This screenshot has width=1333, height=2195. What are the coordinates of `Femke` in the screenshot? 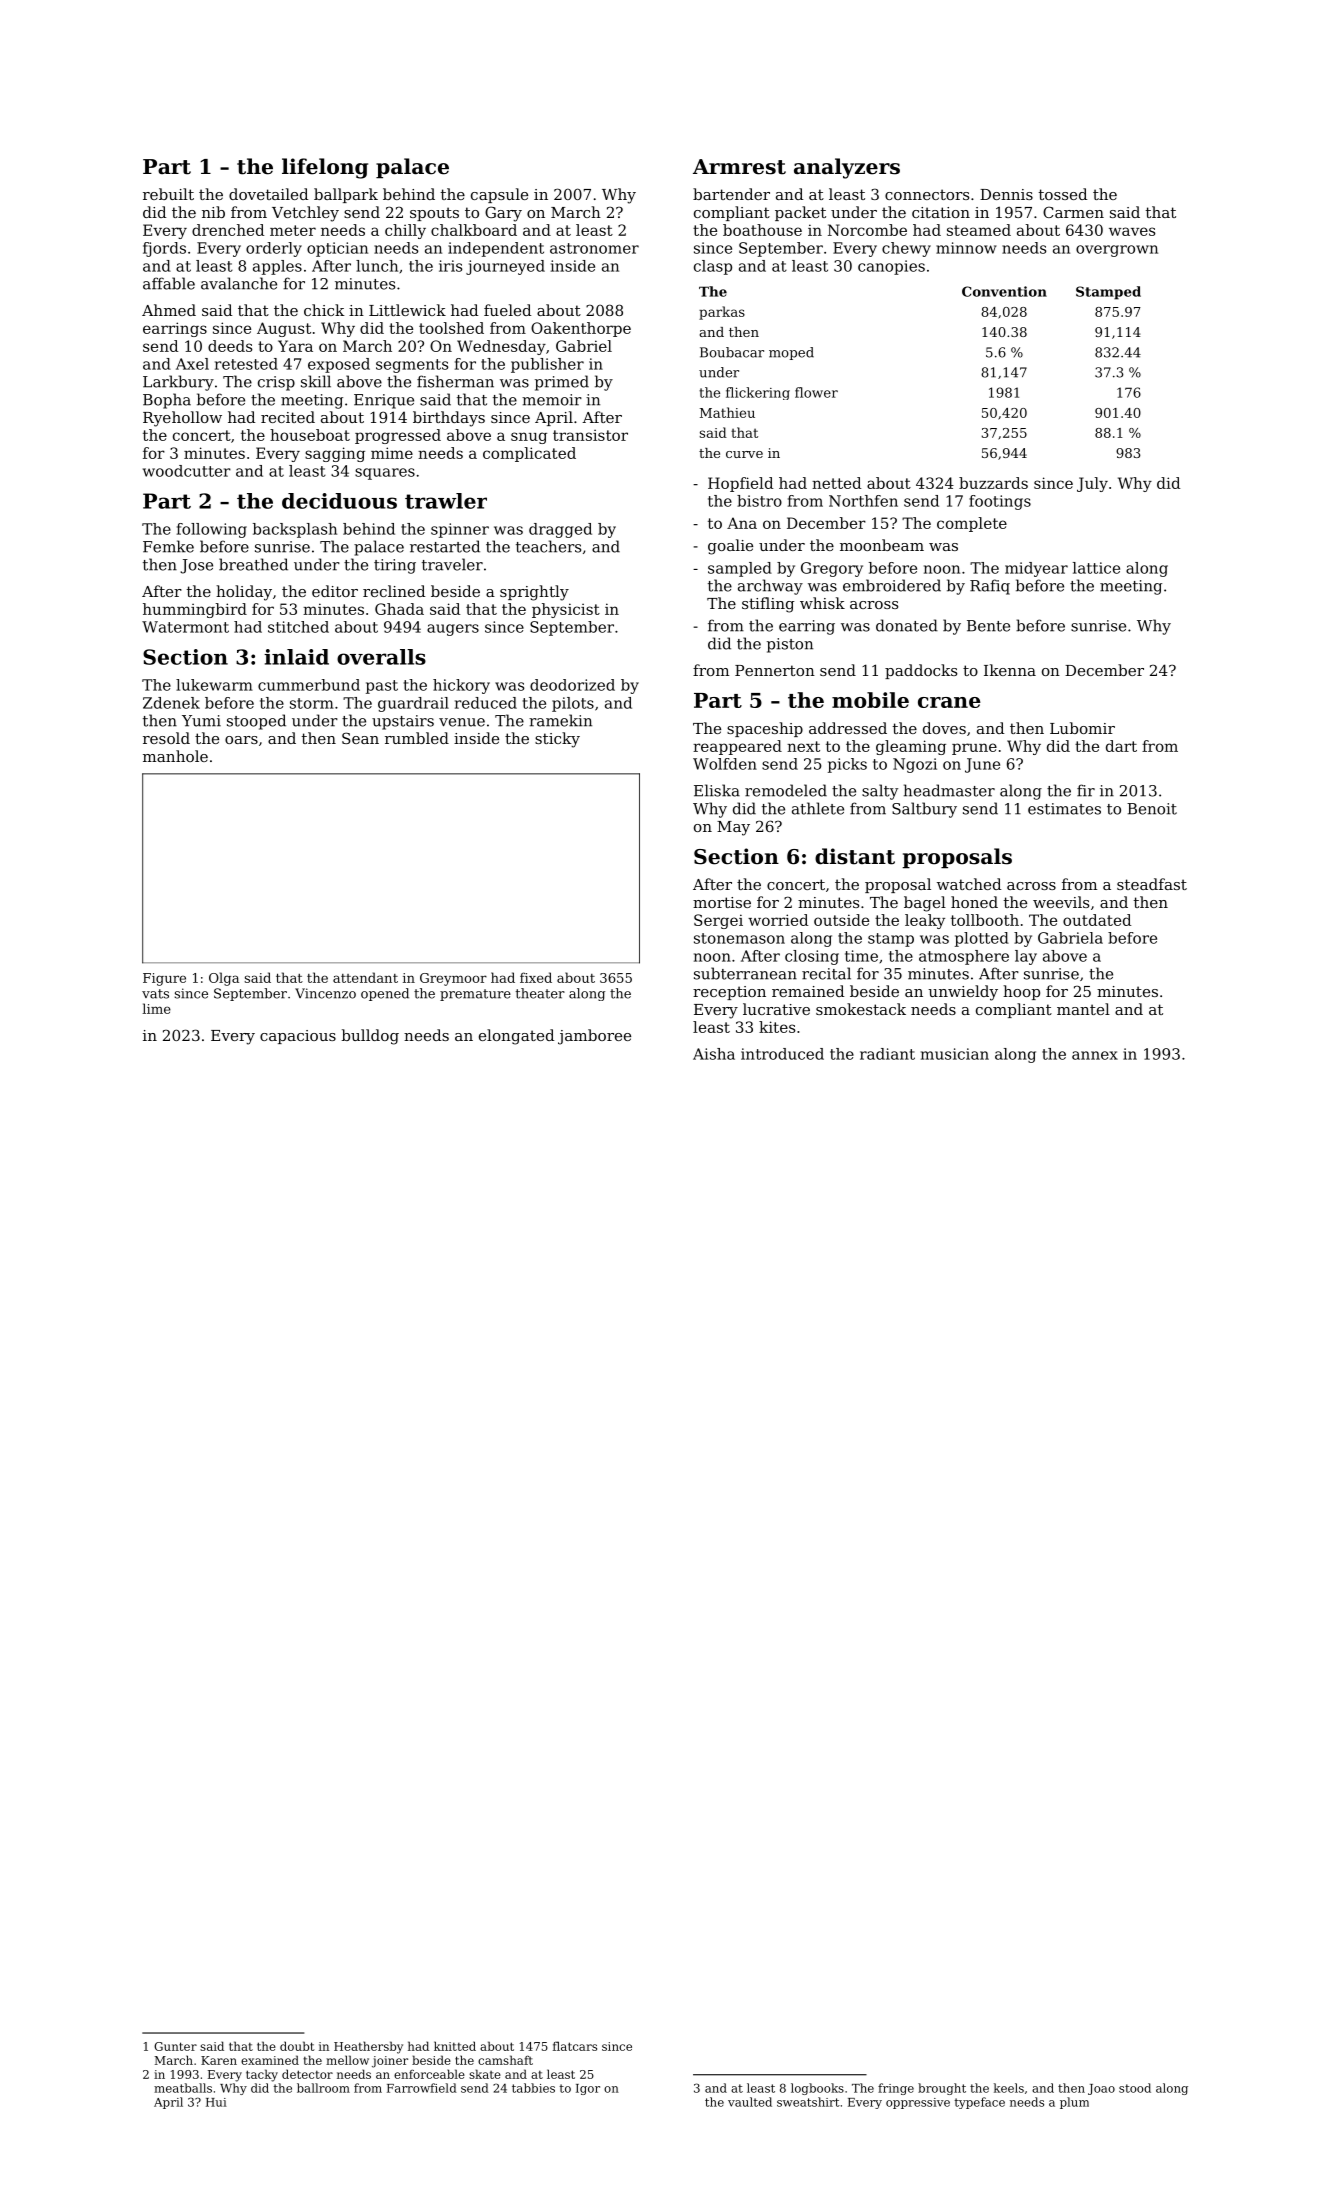 It's located at (168, 546).
